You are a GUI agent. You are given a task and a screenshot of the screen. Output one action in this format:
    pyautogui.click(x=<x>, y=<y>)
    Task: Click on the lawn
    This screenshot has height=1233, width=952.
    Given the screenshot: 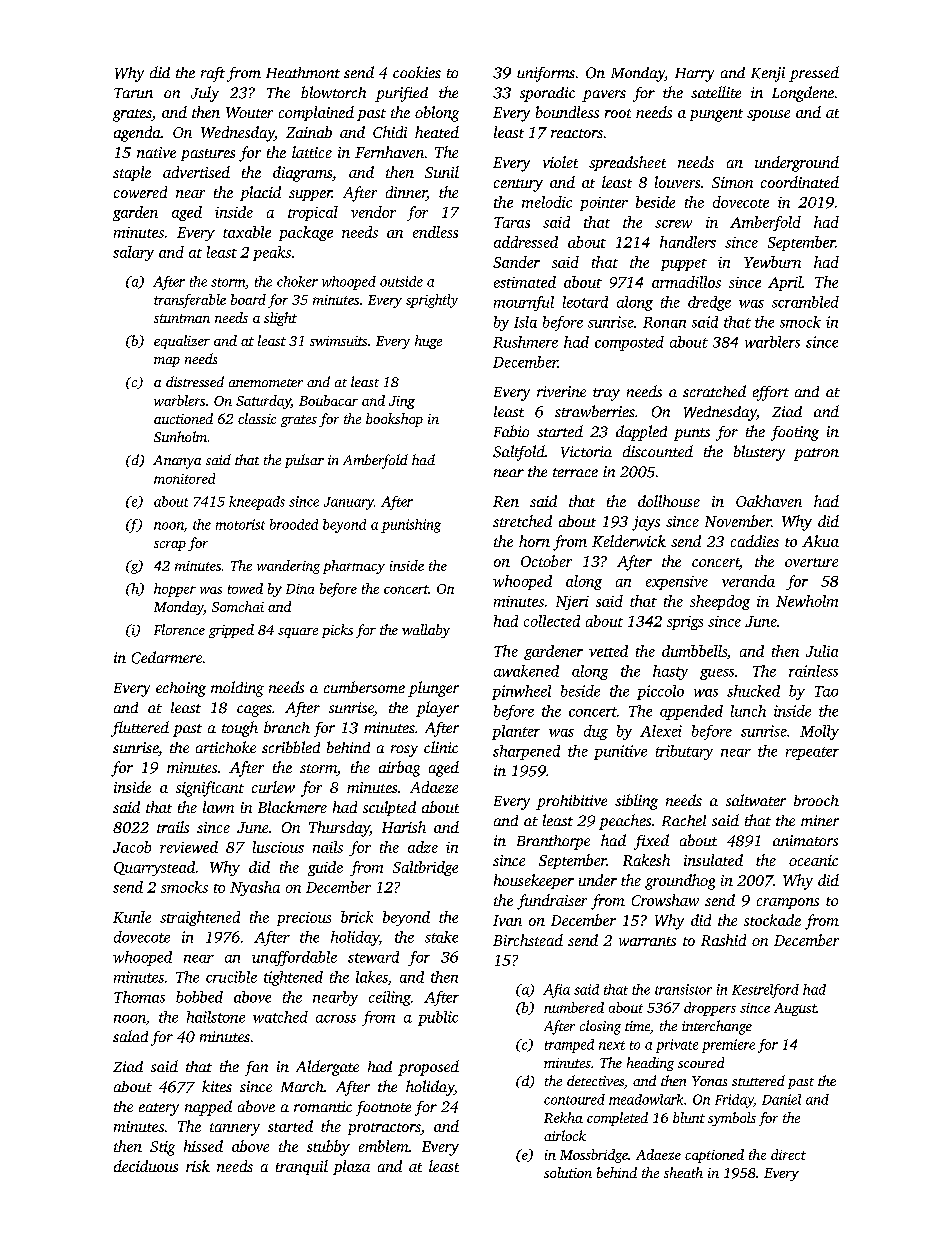 What is the action you would take?
    pyautogui.click(x=218, y=807)
